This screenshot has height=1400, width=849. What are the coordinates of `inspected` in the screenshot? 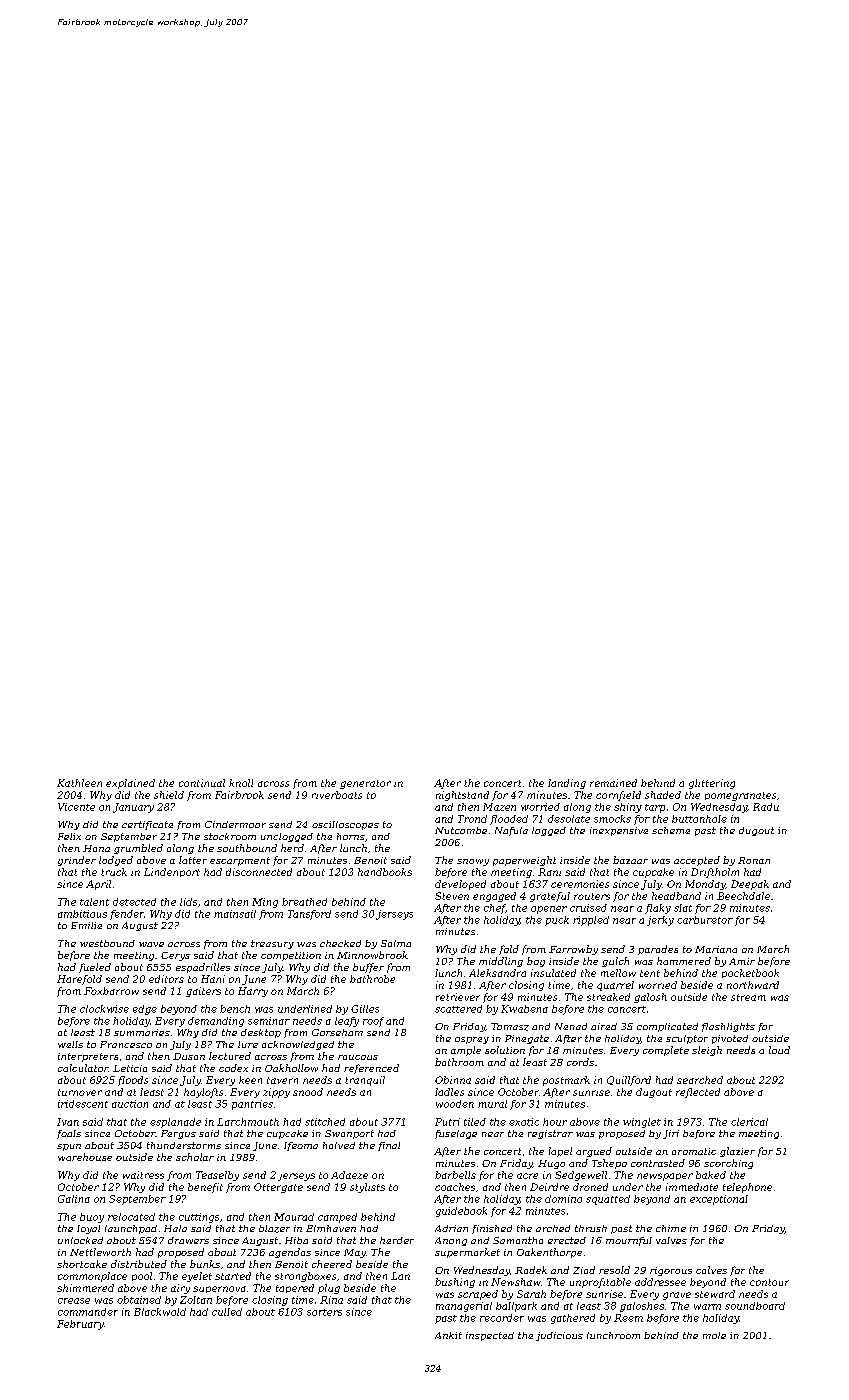 It's located at (490, 1336).
